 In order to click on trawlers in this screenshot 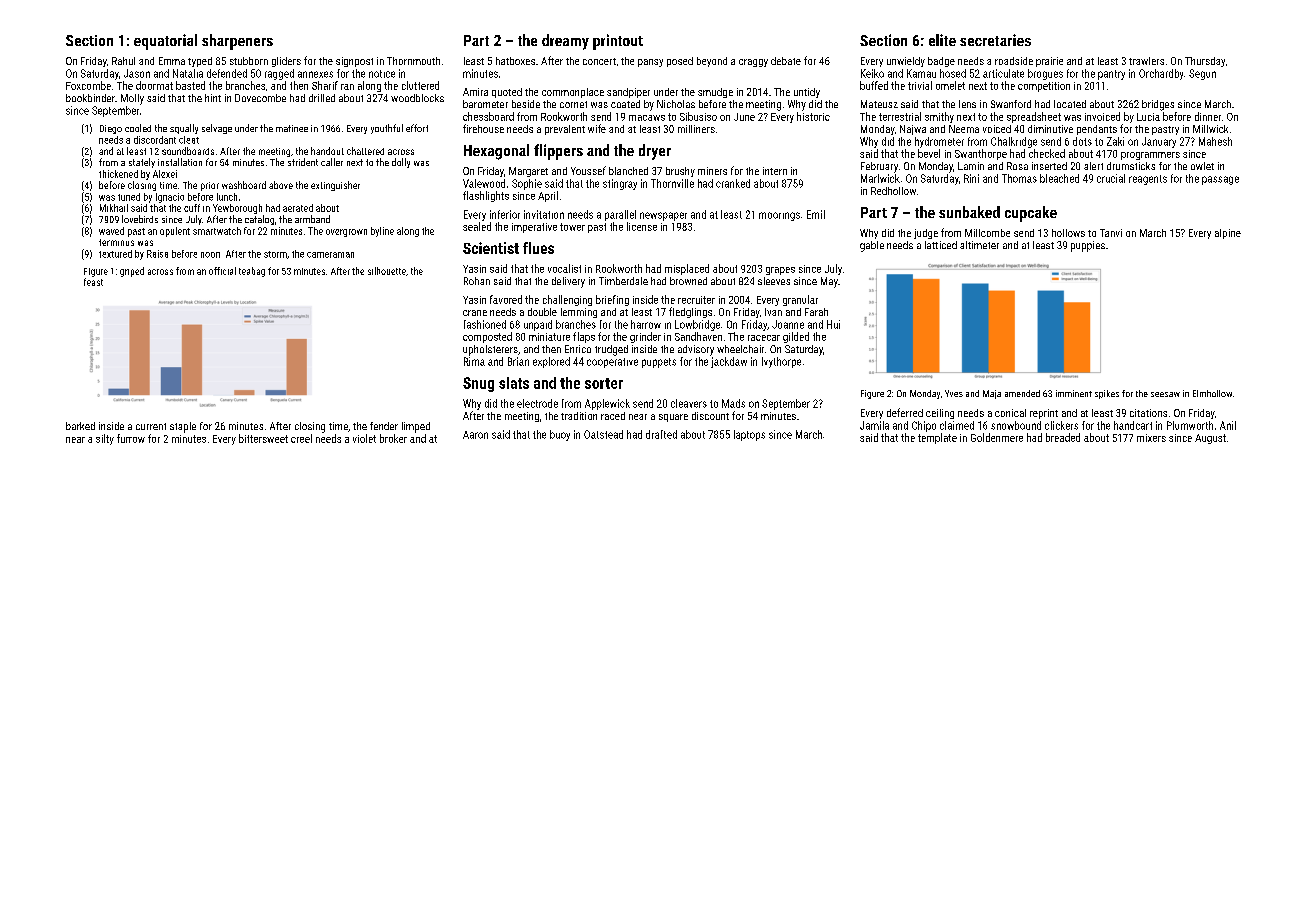, I will do `click(1146, 61)`.
